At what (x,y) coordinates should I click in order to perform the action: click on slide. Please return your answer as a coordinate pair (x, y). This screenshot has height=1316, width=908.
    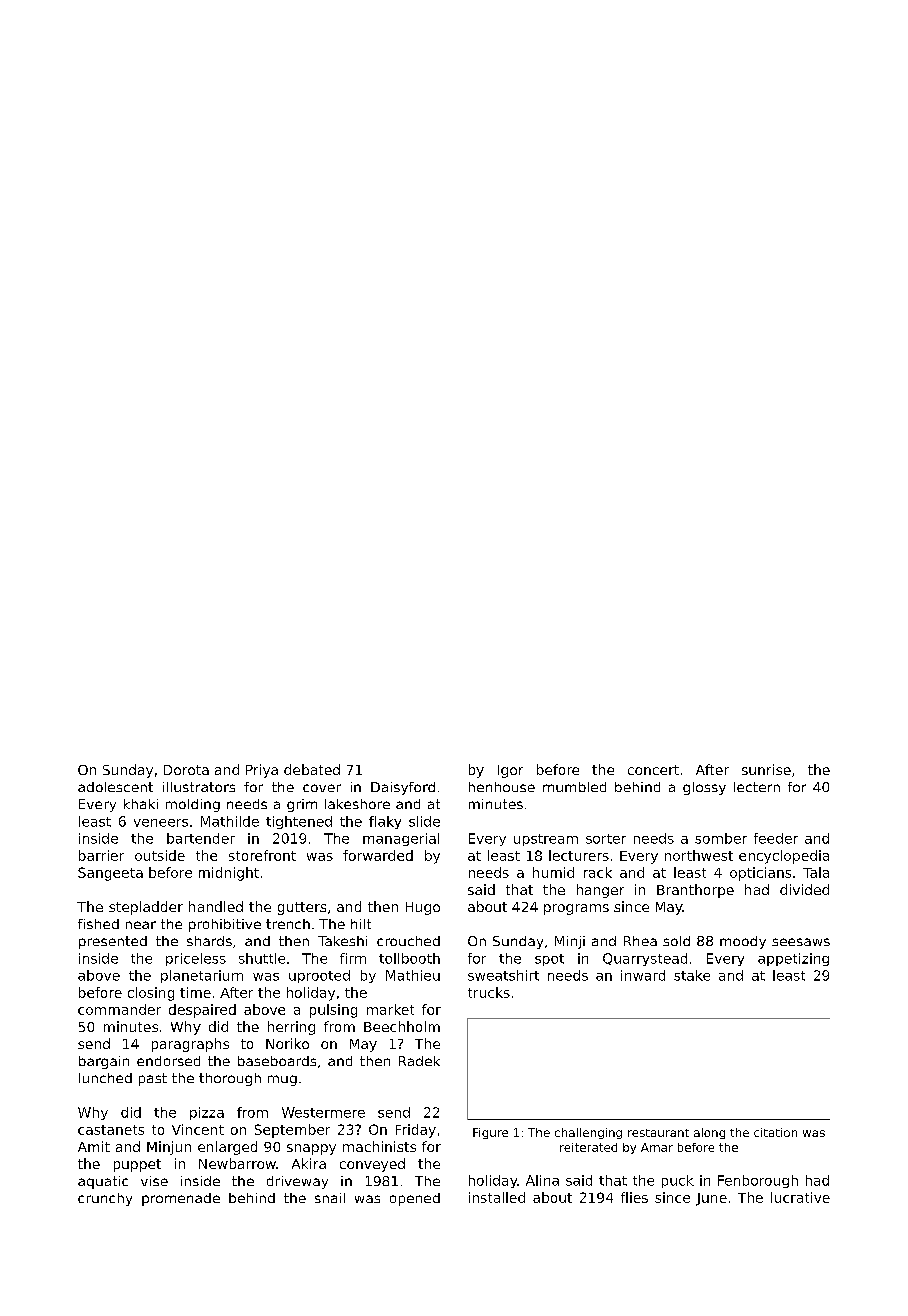
    Looking at the image, I should click on (424, 821).
